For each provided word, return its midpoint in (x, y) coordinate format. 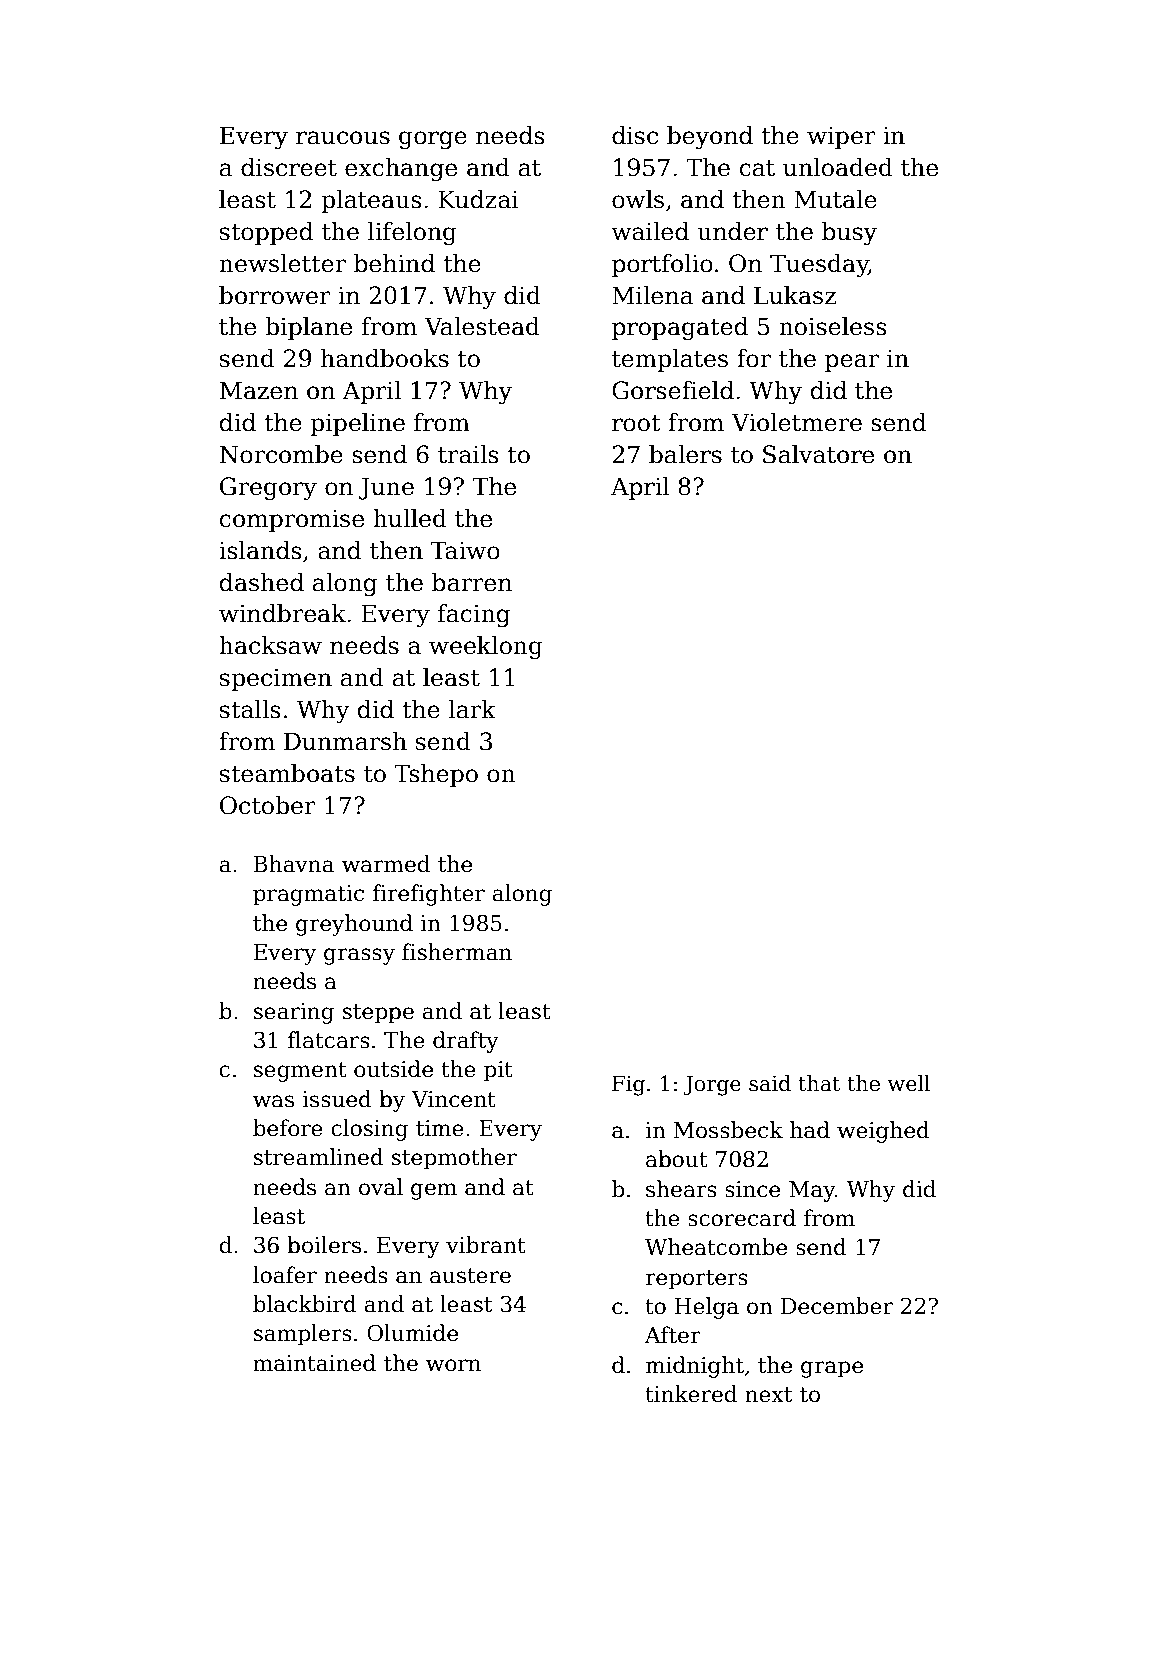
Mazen (259, 390)
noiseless (833, 326)
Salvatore (818, 454)
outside (393, 1069)
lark (472, 709)
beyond (710, 137)
